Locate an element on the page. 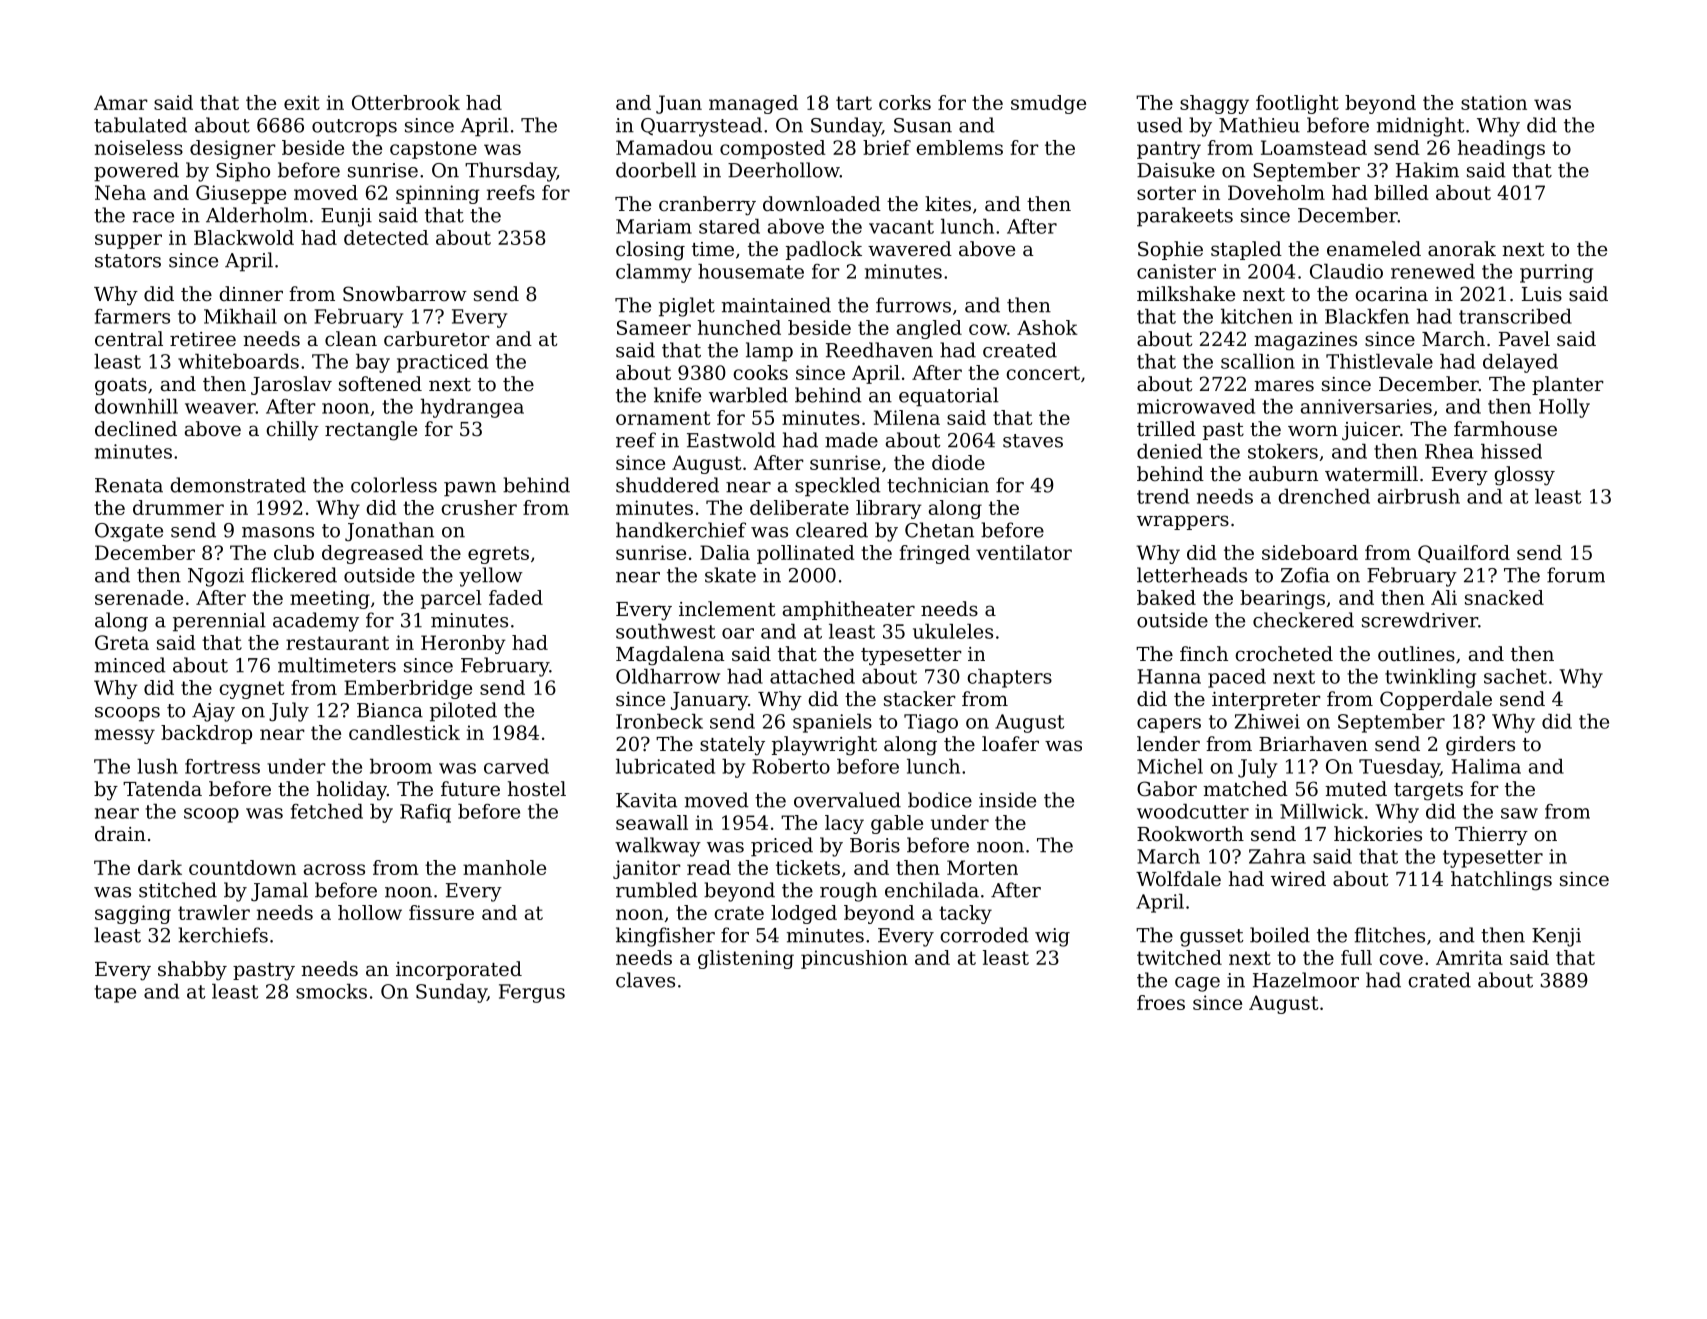  outcrops is located at coordinates (354, 128).
